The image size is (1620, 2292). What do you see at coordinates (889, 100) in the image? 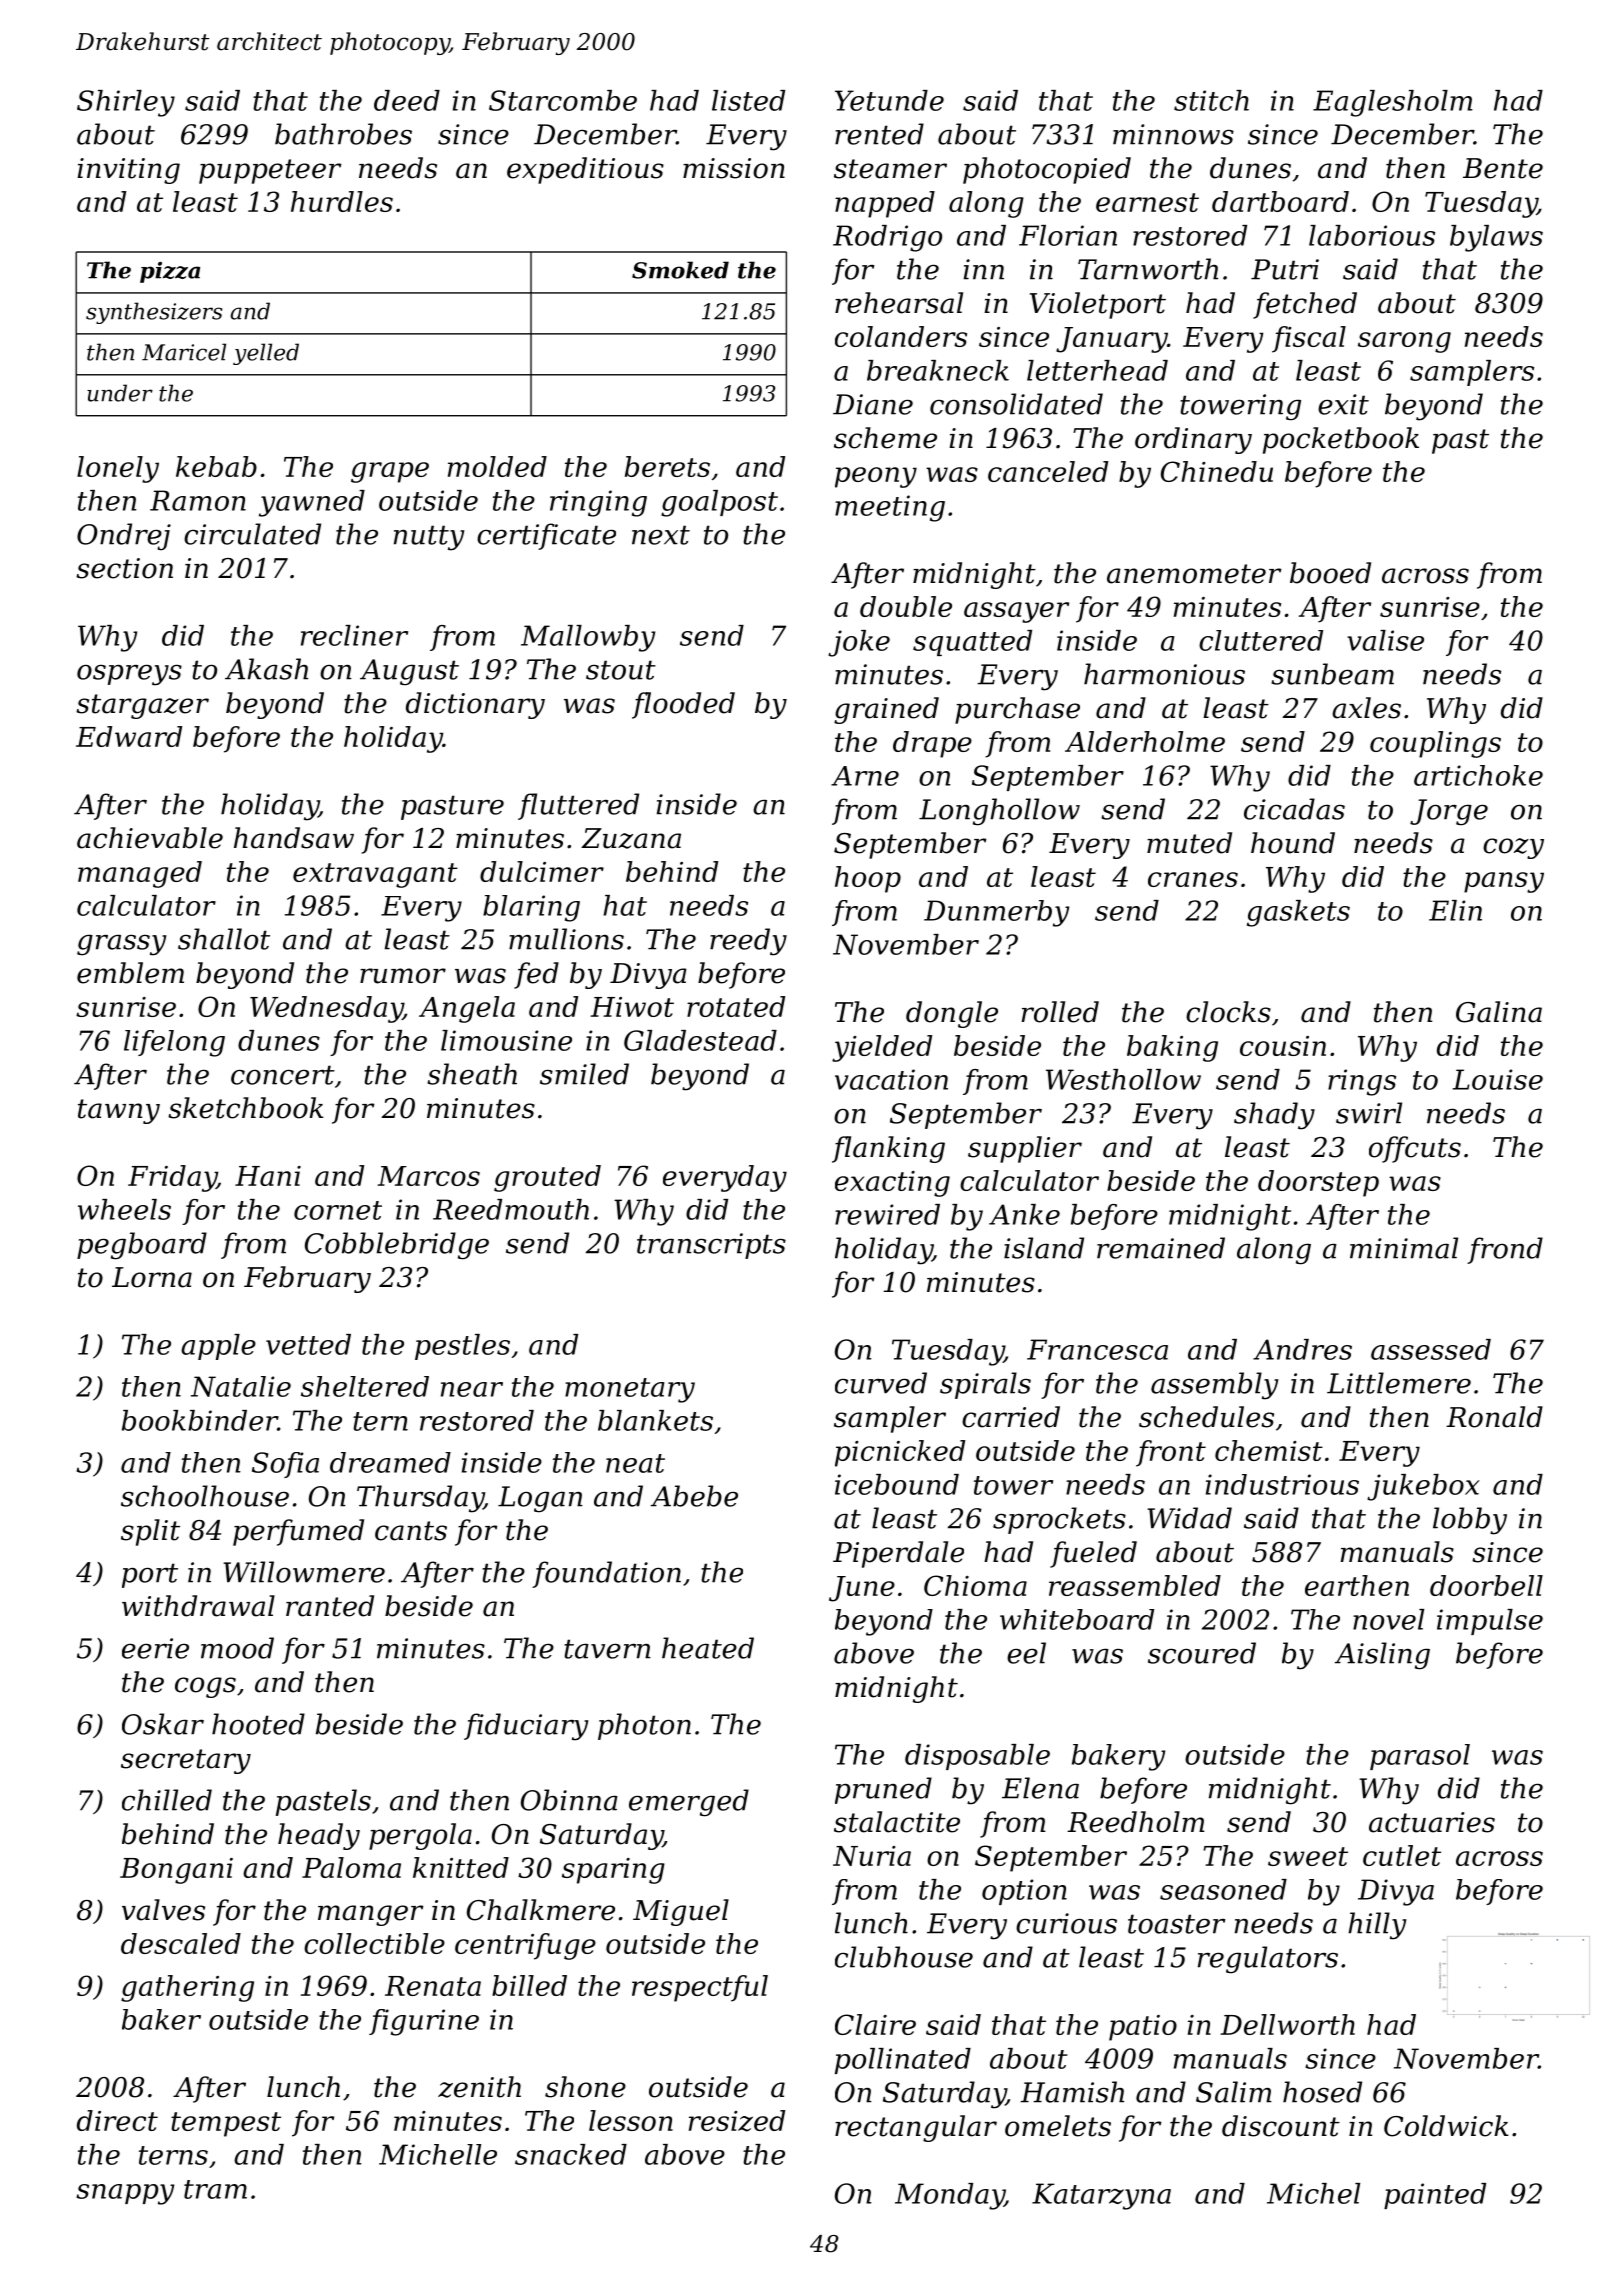
I see `Yetunde` at bounding box center [889, 100].
